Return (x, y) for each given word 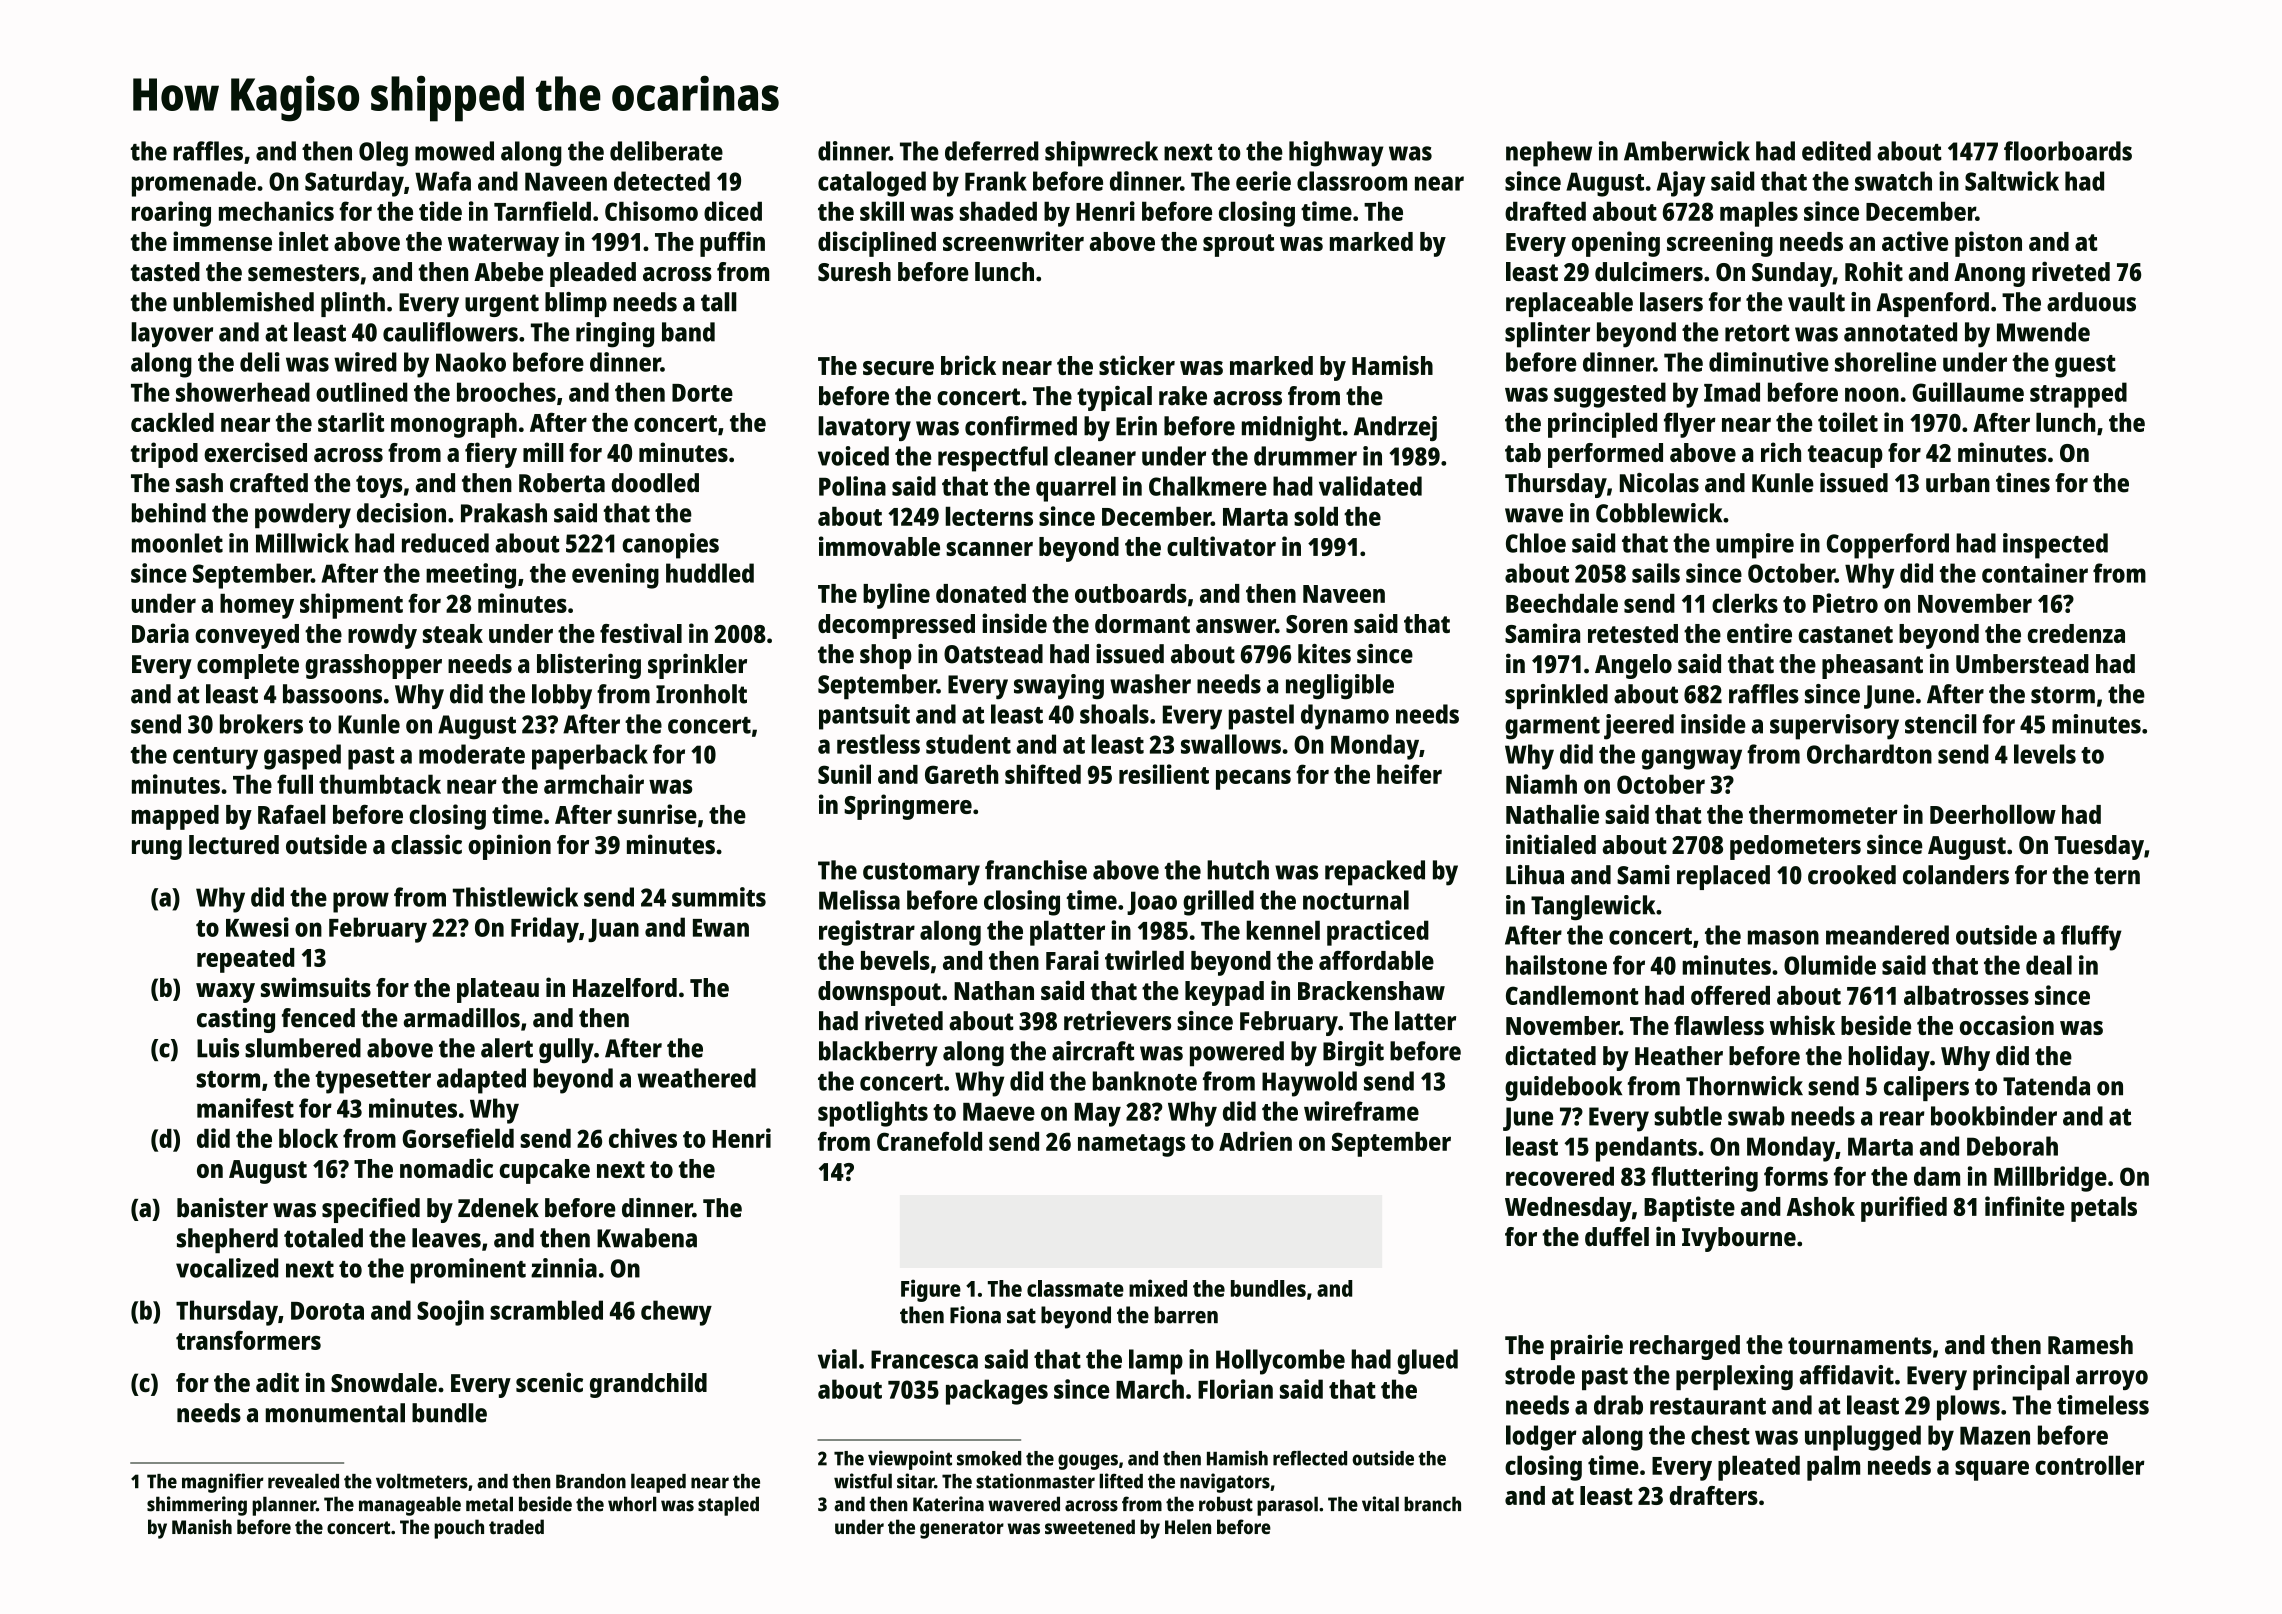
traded (516, 1526)
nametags (1131, 1145)
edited (1836, 151)
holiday (1889, 1058)
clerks (1745, 603)
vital (1380, 1504)
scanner (989, 549)
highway (1336, 154)
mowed (454, 151)
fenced (318, 1018)
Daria (160, 633)
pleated (1759, 1468)
